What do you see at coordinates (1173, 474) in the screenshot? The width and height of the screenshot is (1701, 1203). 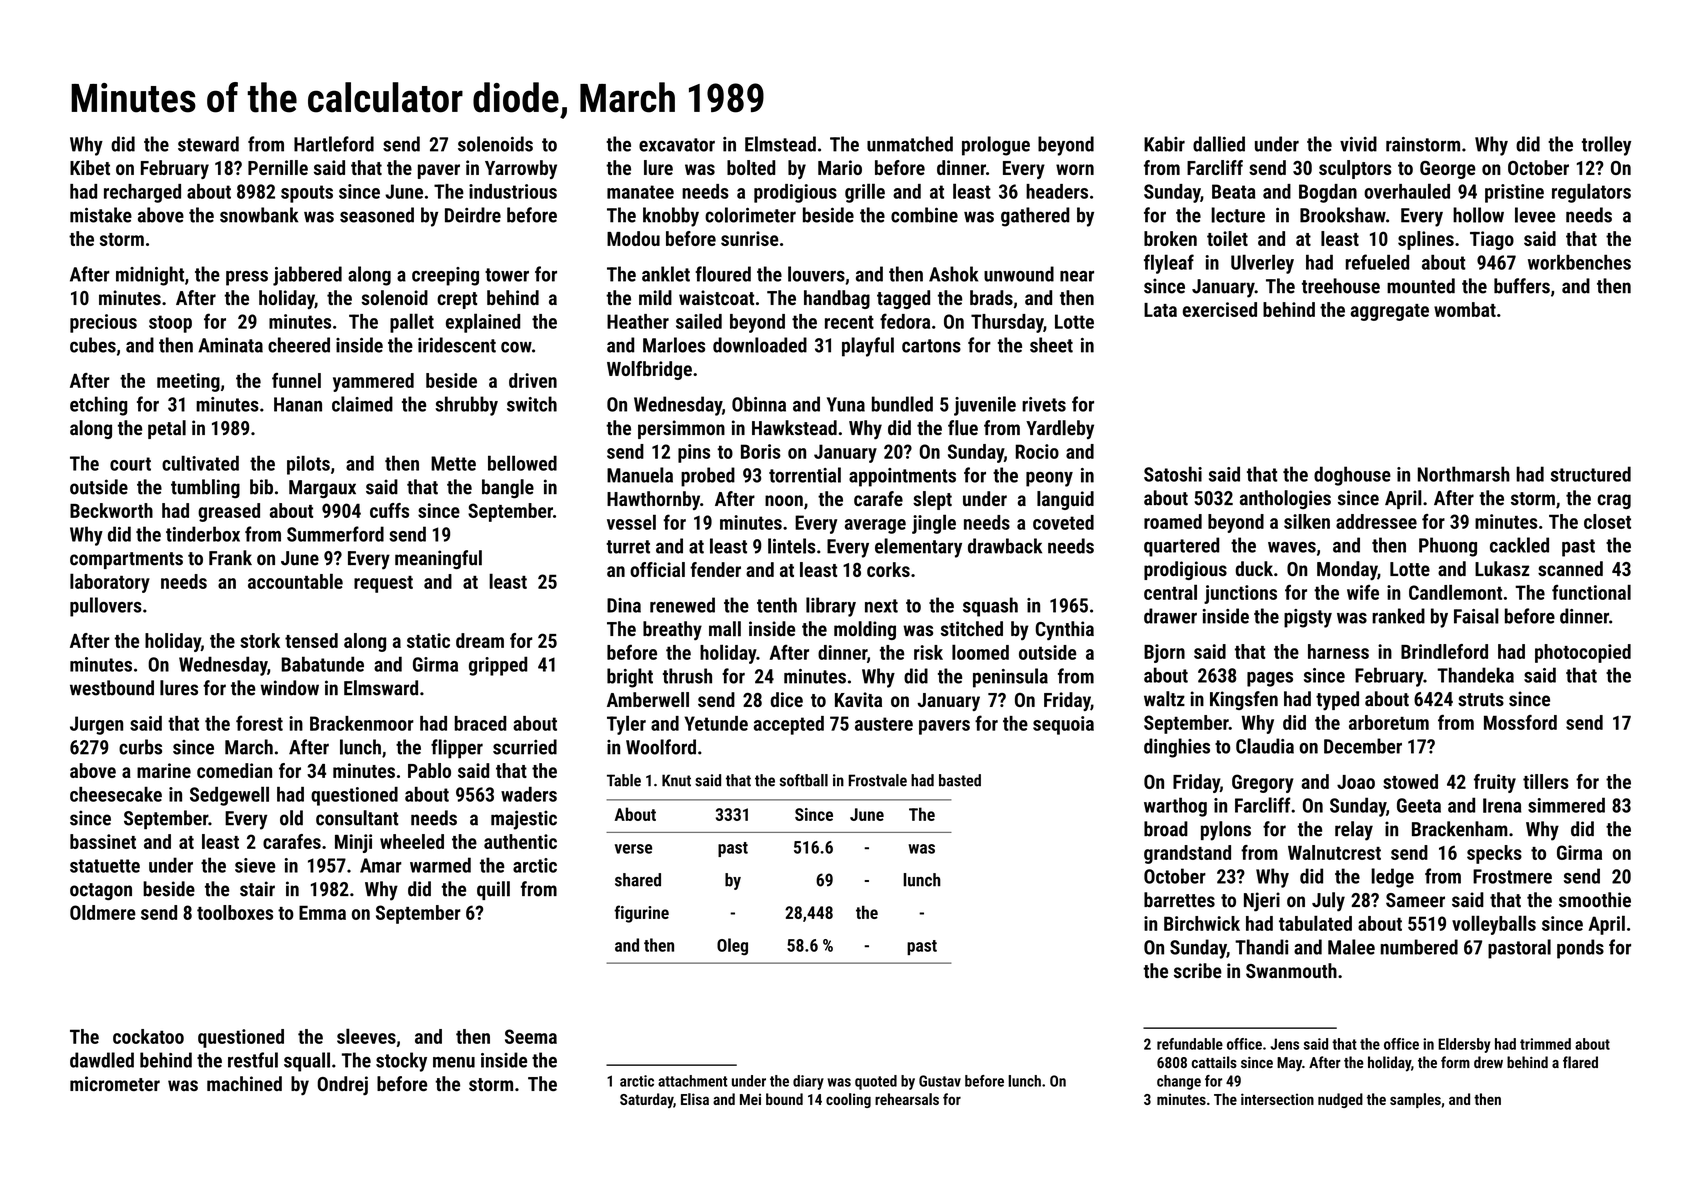 I see `Satoshi` at bounding box center [1173, 474].
